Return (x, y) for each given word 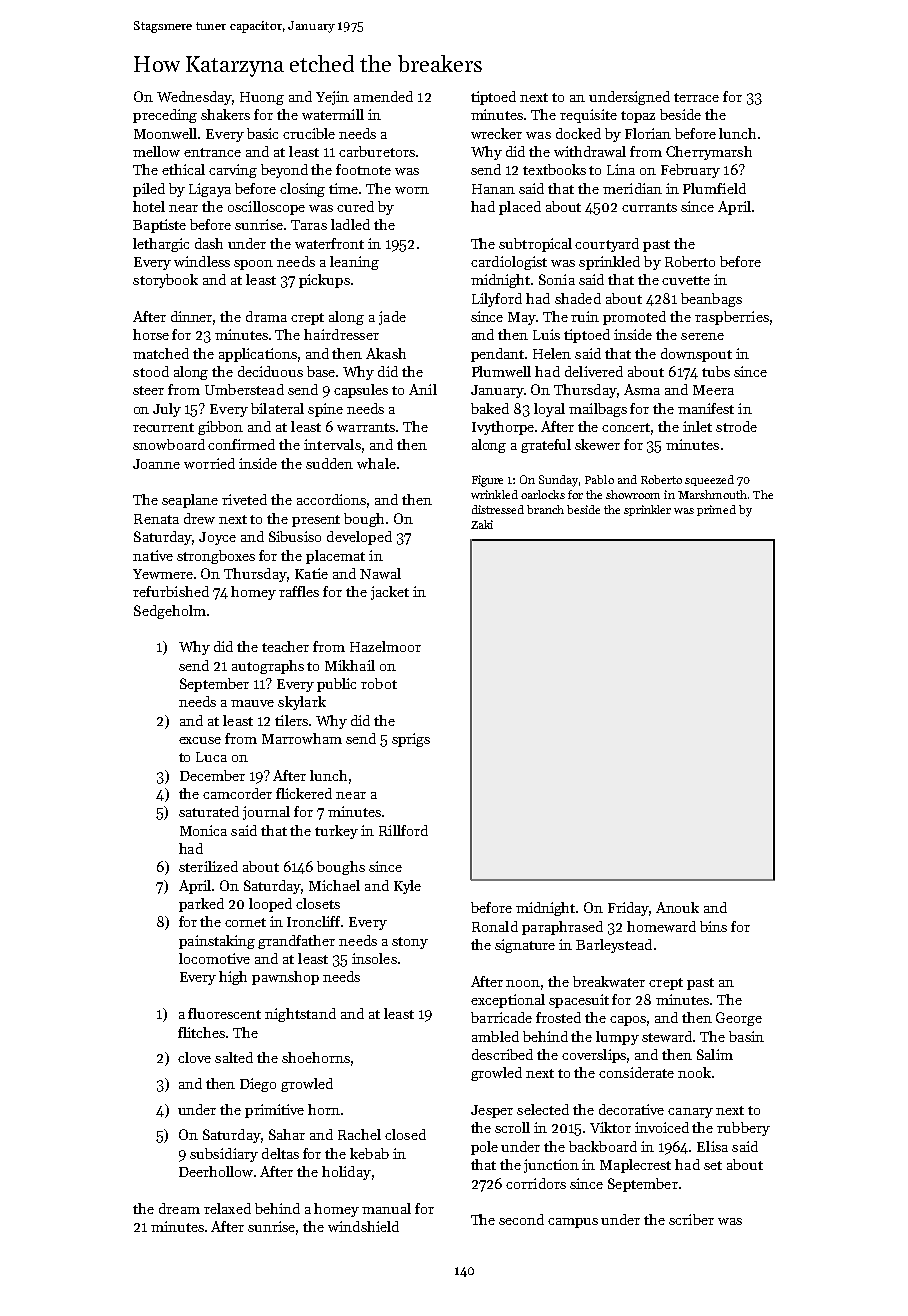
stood (151, 371)
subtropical (535, 245)
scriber (691, 1219)
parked (201, 905)
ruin (585, 316)
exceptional (508, 1001)
